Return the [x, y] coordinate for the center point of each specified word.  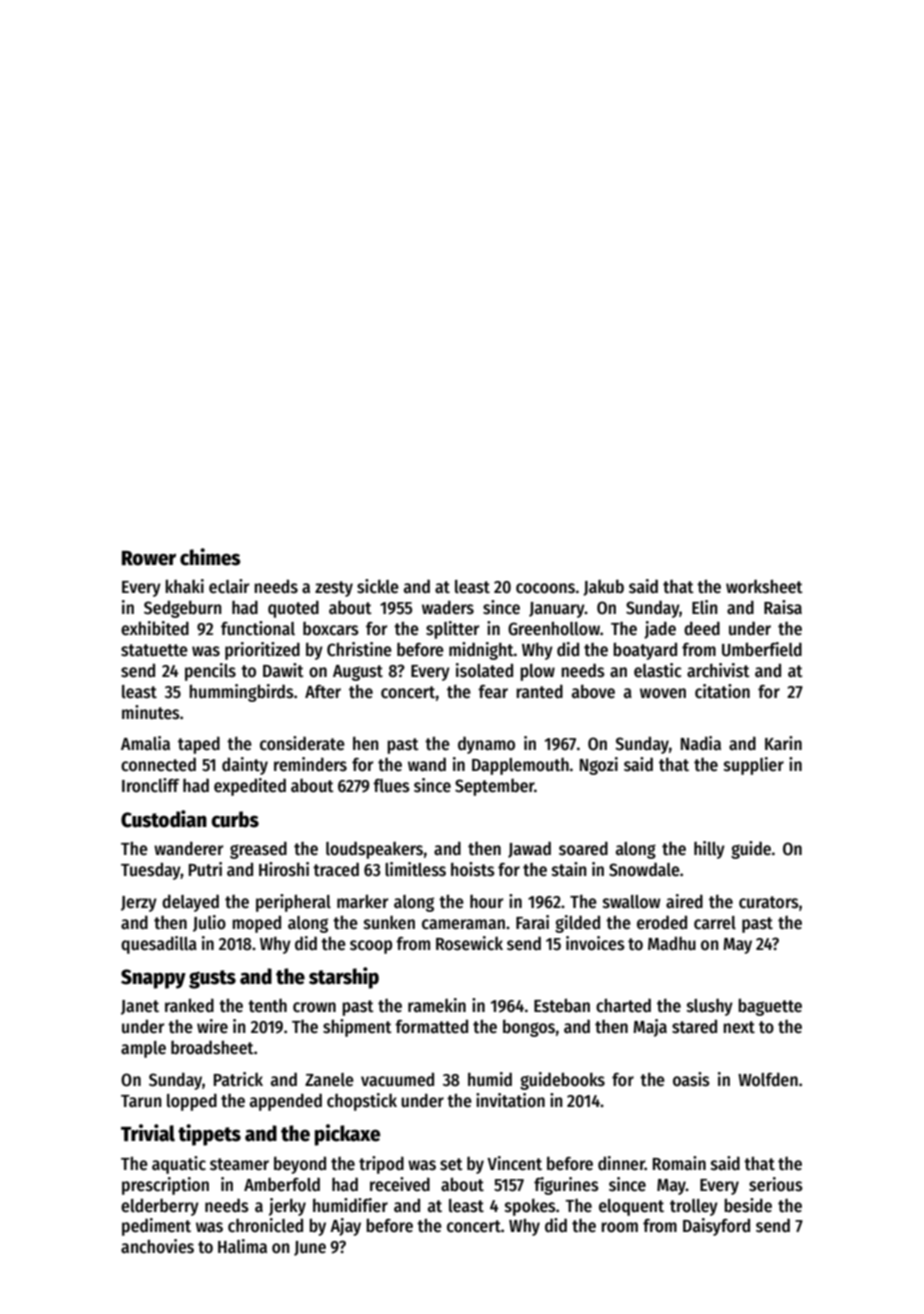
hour [486, 902]
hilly [709, 850]
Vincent [514, 1163]
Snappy [153, 979]
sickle [378, 586]
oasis [691, 1079]
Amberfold [282, 1184]
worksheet [764, 586]
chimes [210, 557]
